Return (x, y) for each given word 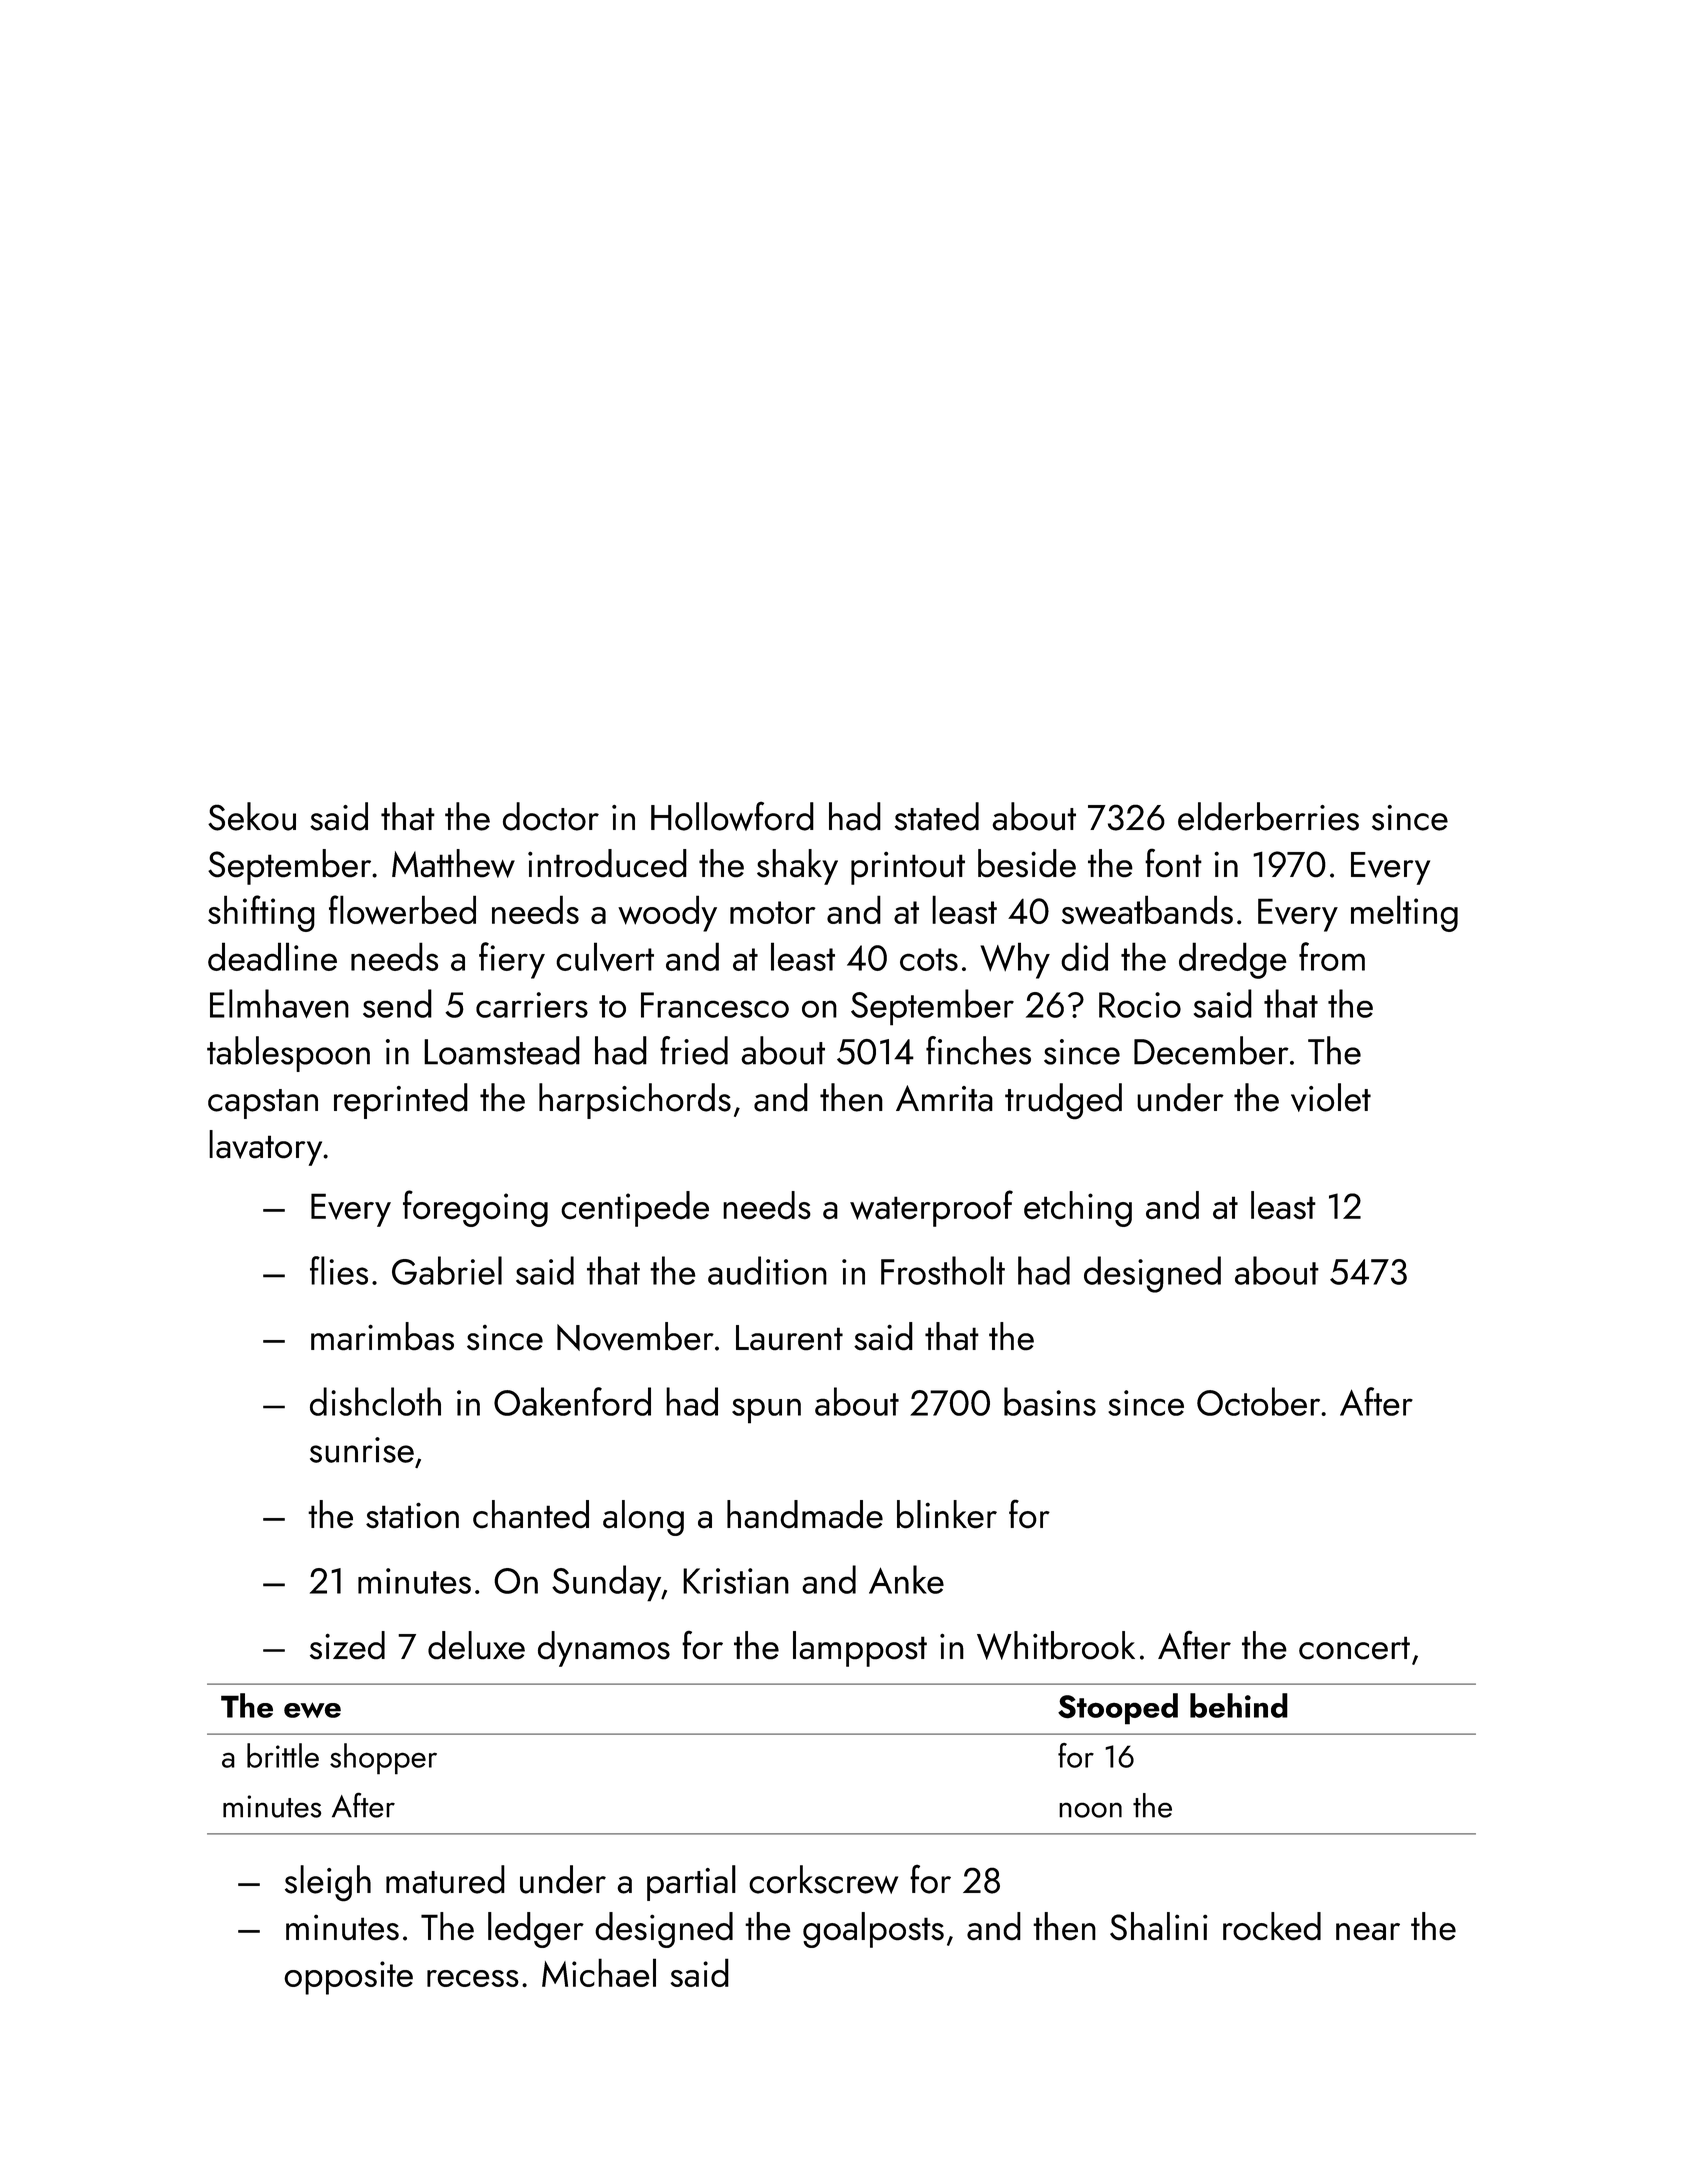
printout (908, 868)
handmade (805, 1514)
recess (472, 1978)
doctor (551, 816)
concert (1354, 1648)
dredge (1232, 960)
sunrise (362, 1450)
